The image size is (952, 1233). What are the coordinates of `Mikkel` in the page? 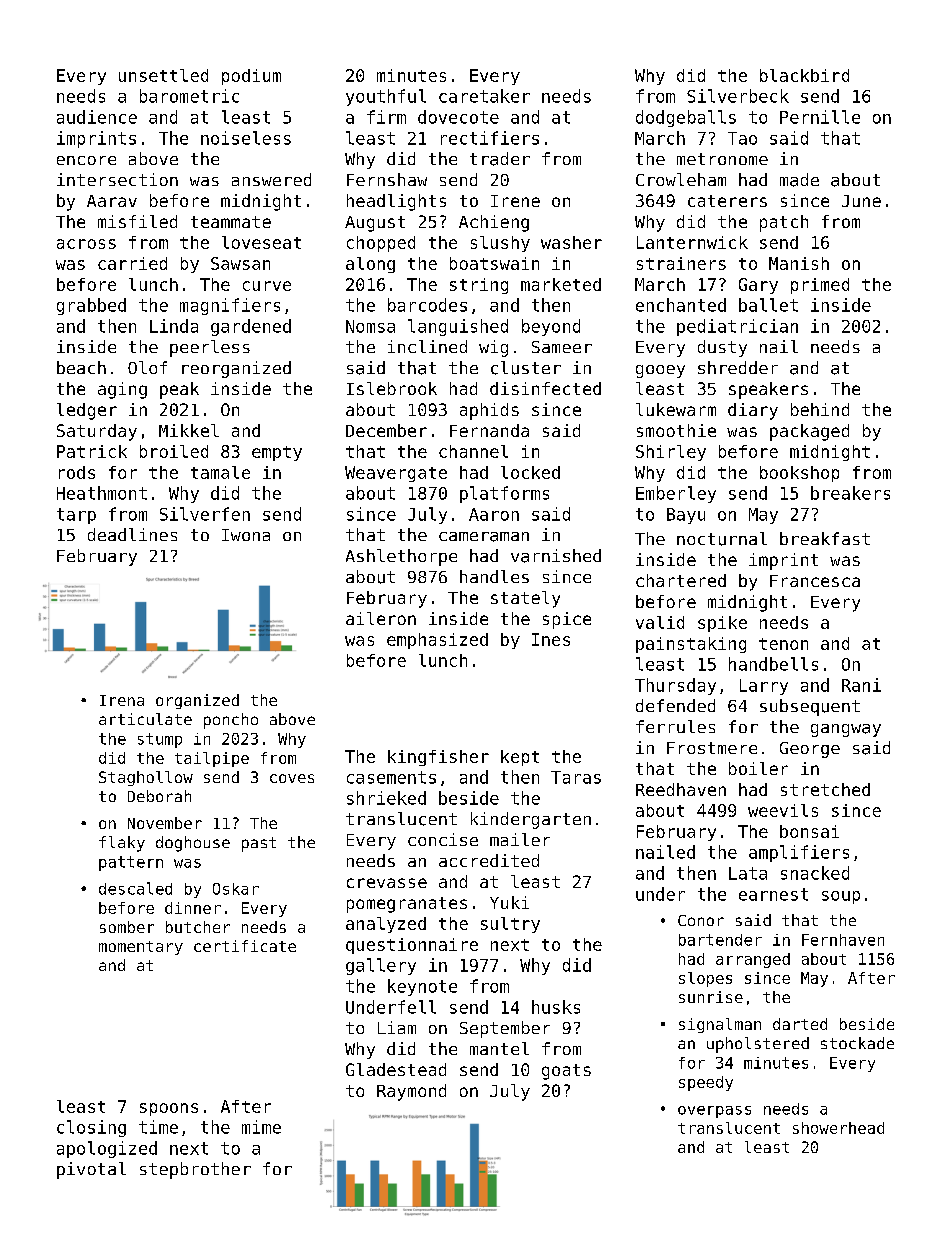 It's located at (189, 430).
